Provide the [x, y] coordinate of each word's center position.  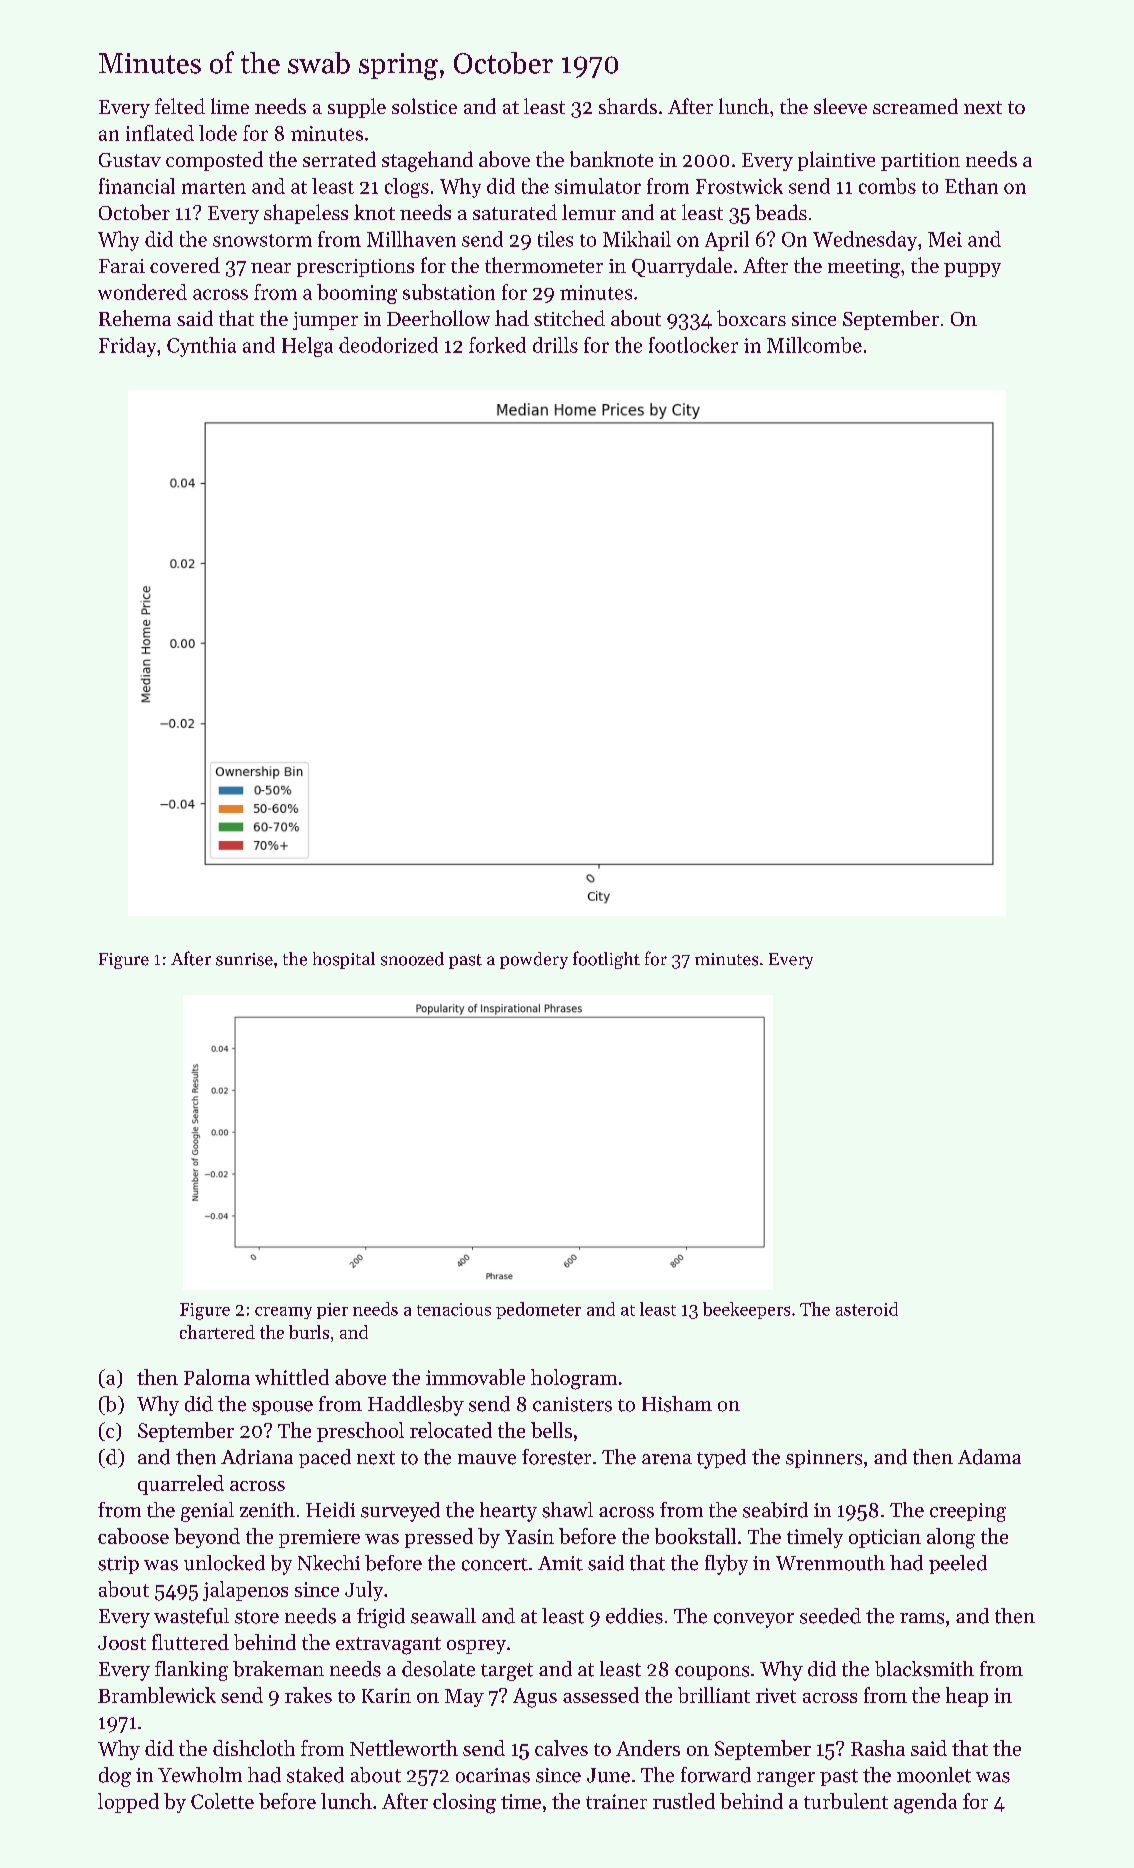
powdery [534, 960]
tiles [555, 239]
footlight [606, 960]
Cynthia [201, 347]
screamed [915, 106]
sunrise [244, 959]
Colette [222, 1801]
